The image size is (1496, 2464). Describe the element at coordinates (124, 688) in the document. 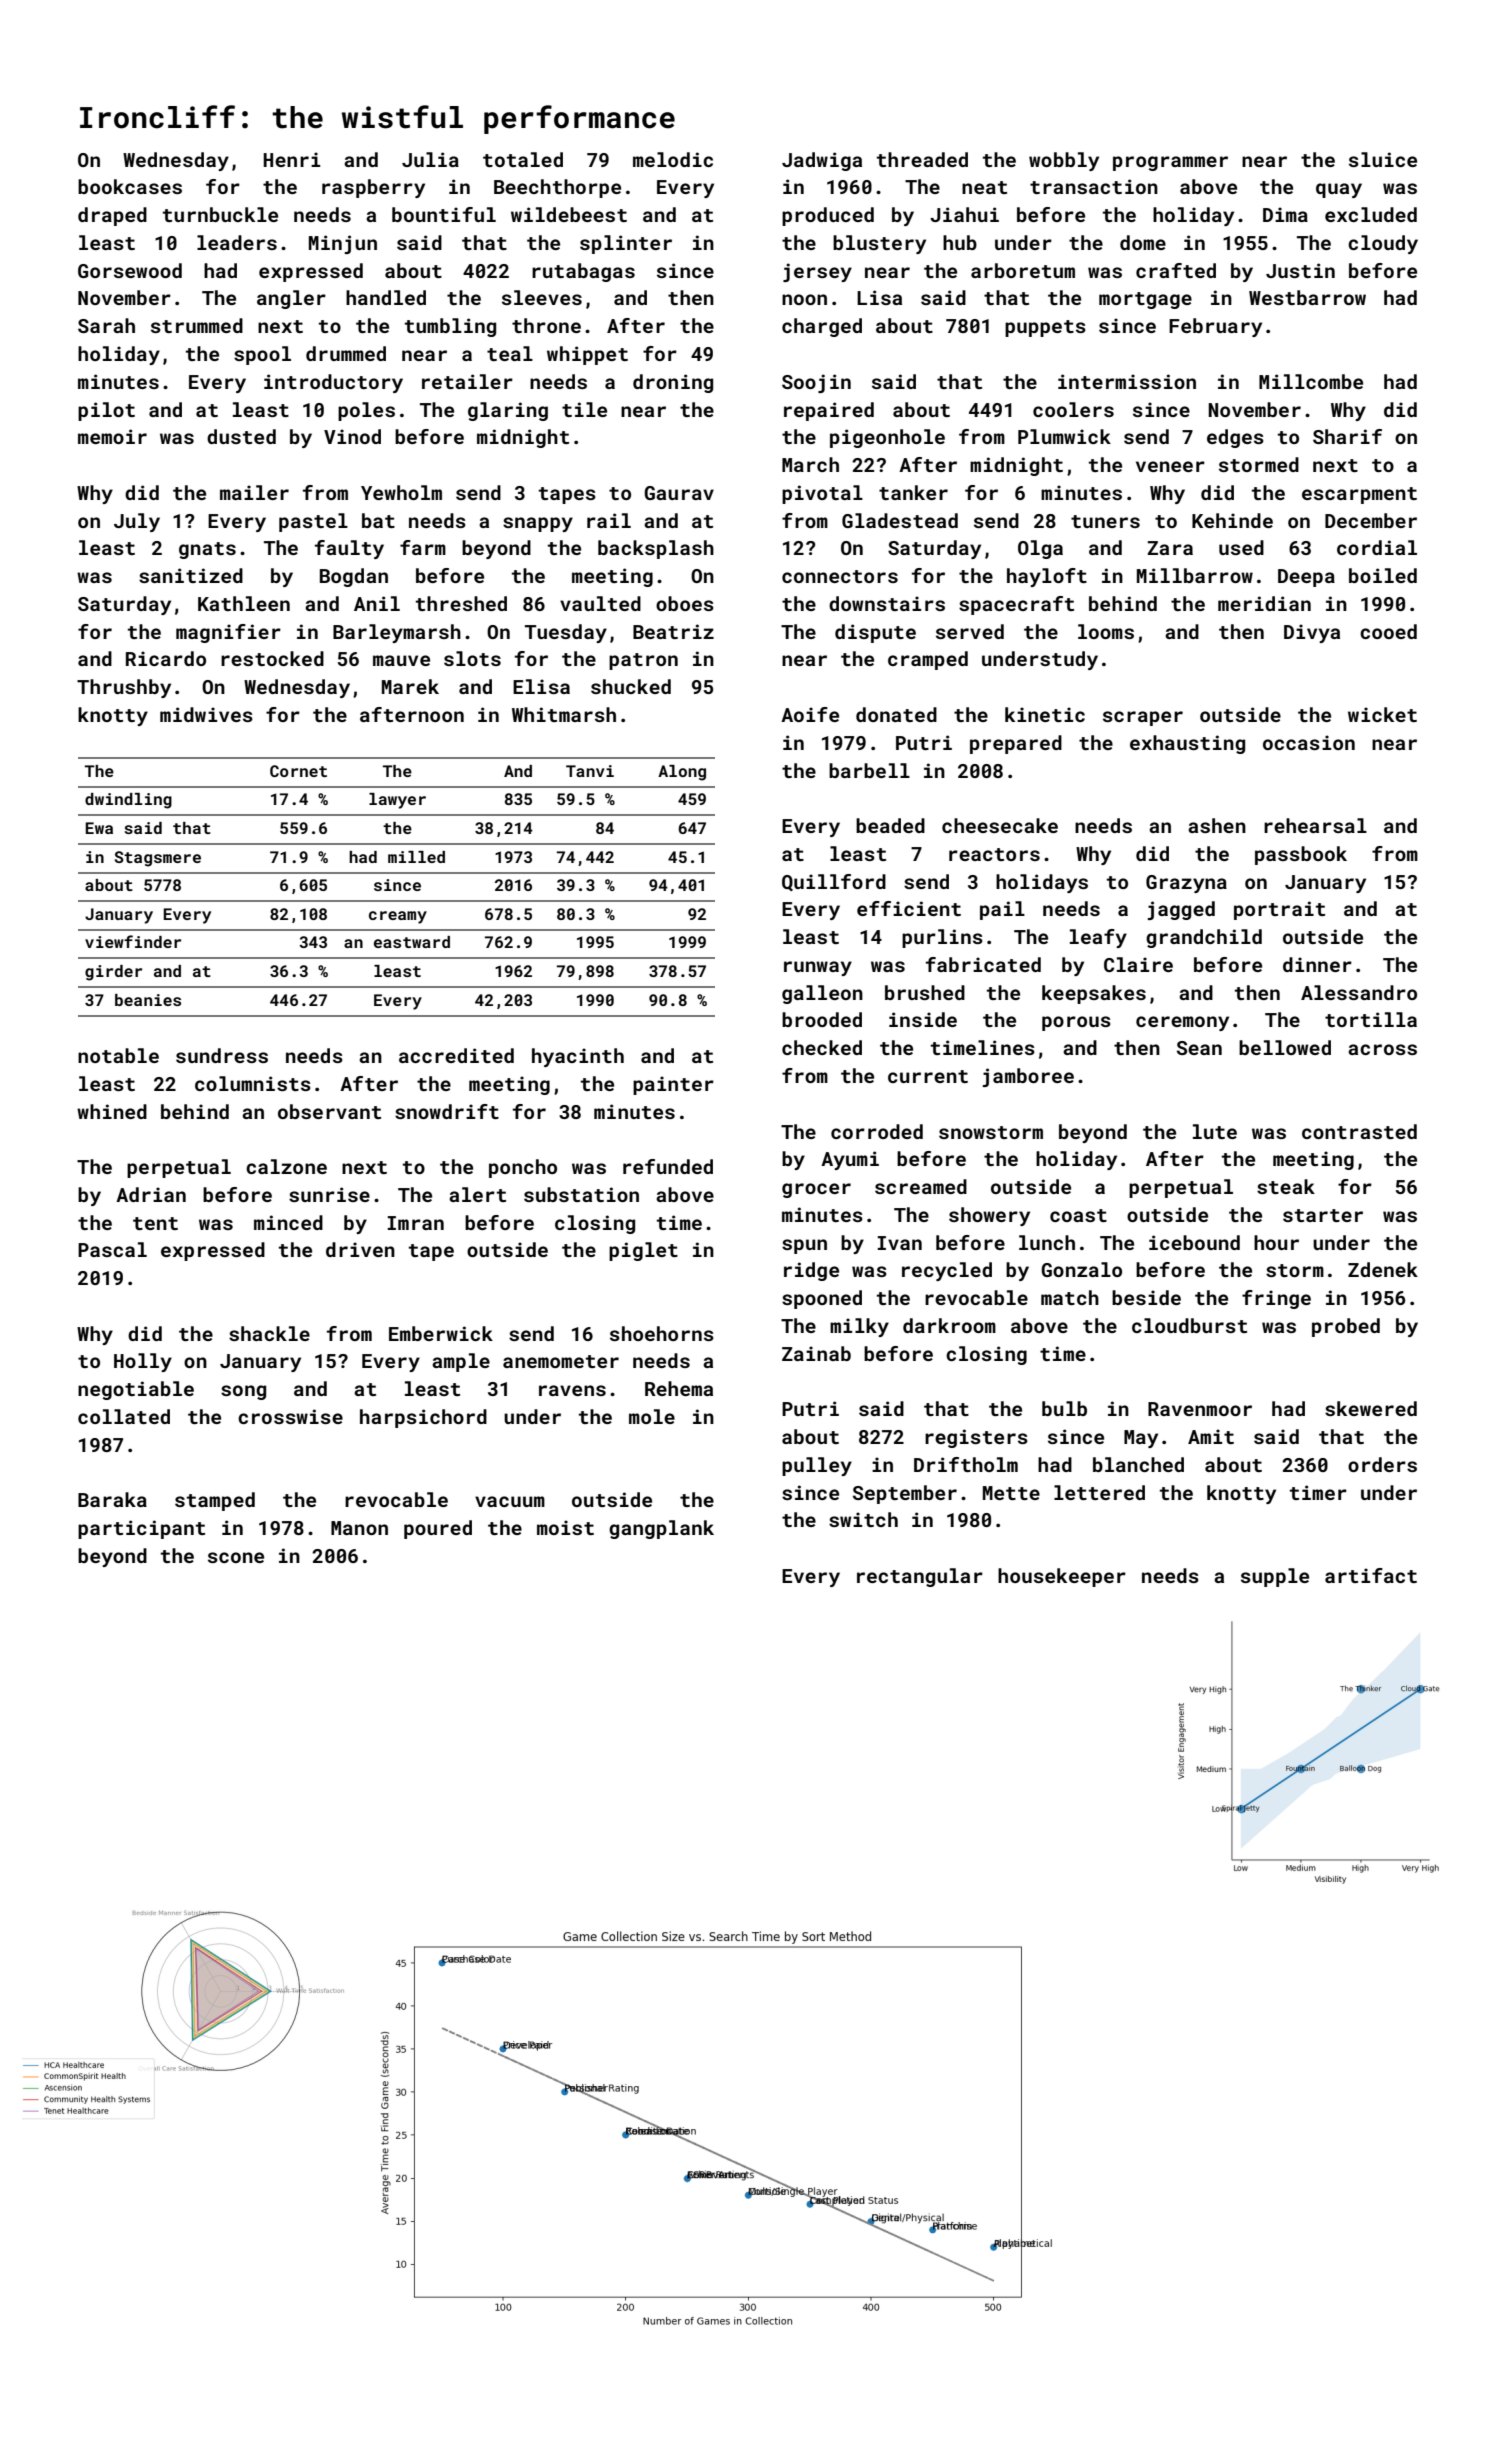

I see `Thrushby` at that location.
